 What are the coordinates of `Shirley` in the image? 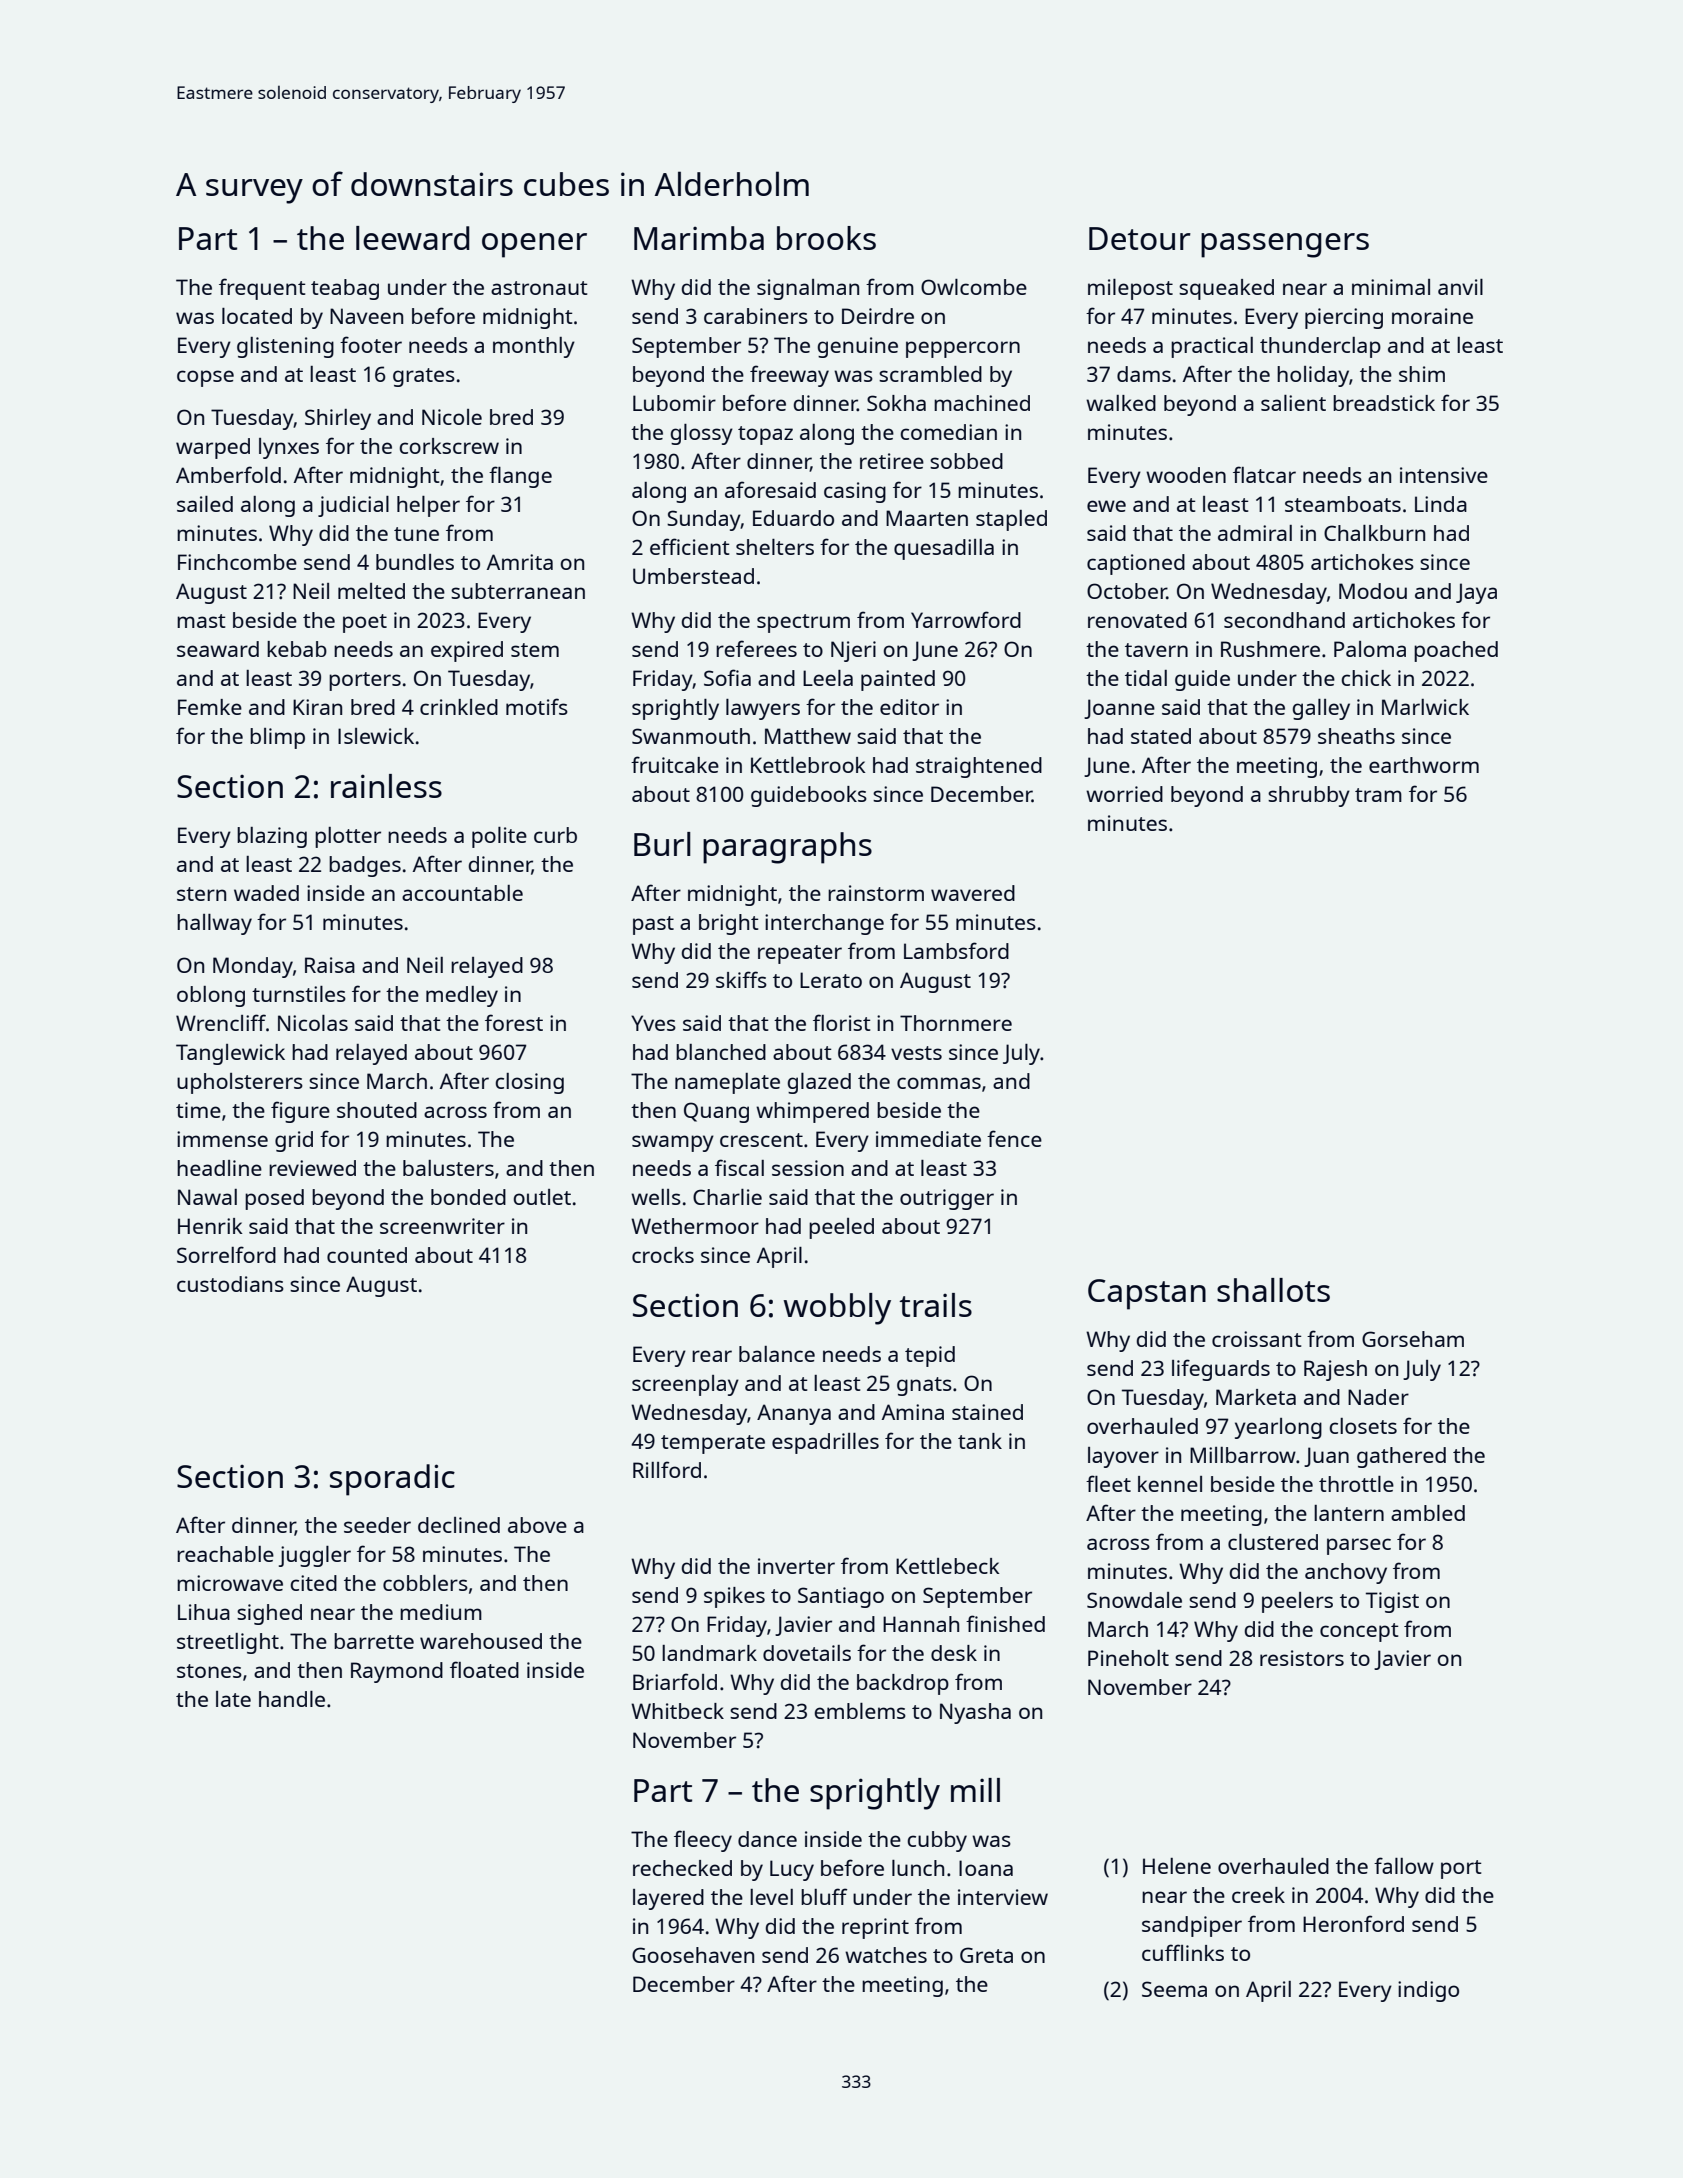 It's located at (338, 419).
